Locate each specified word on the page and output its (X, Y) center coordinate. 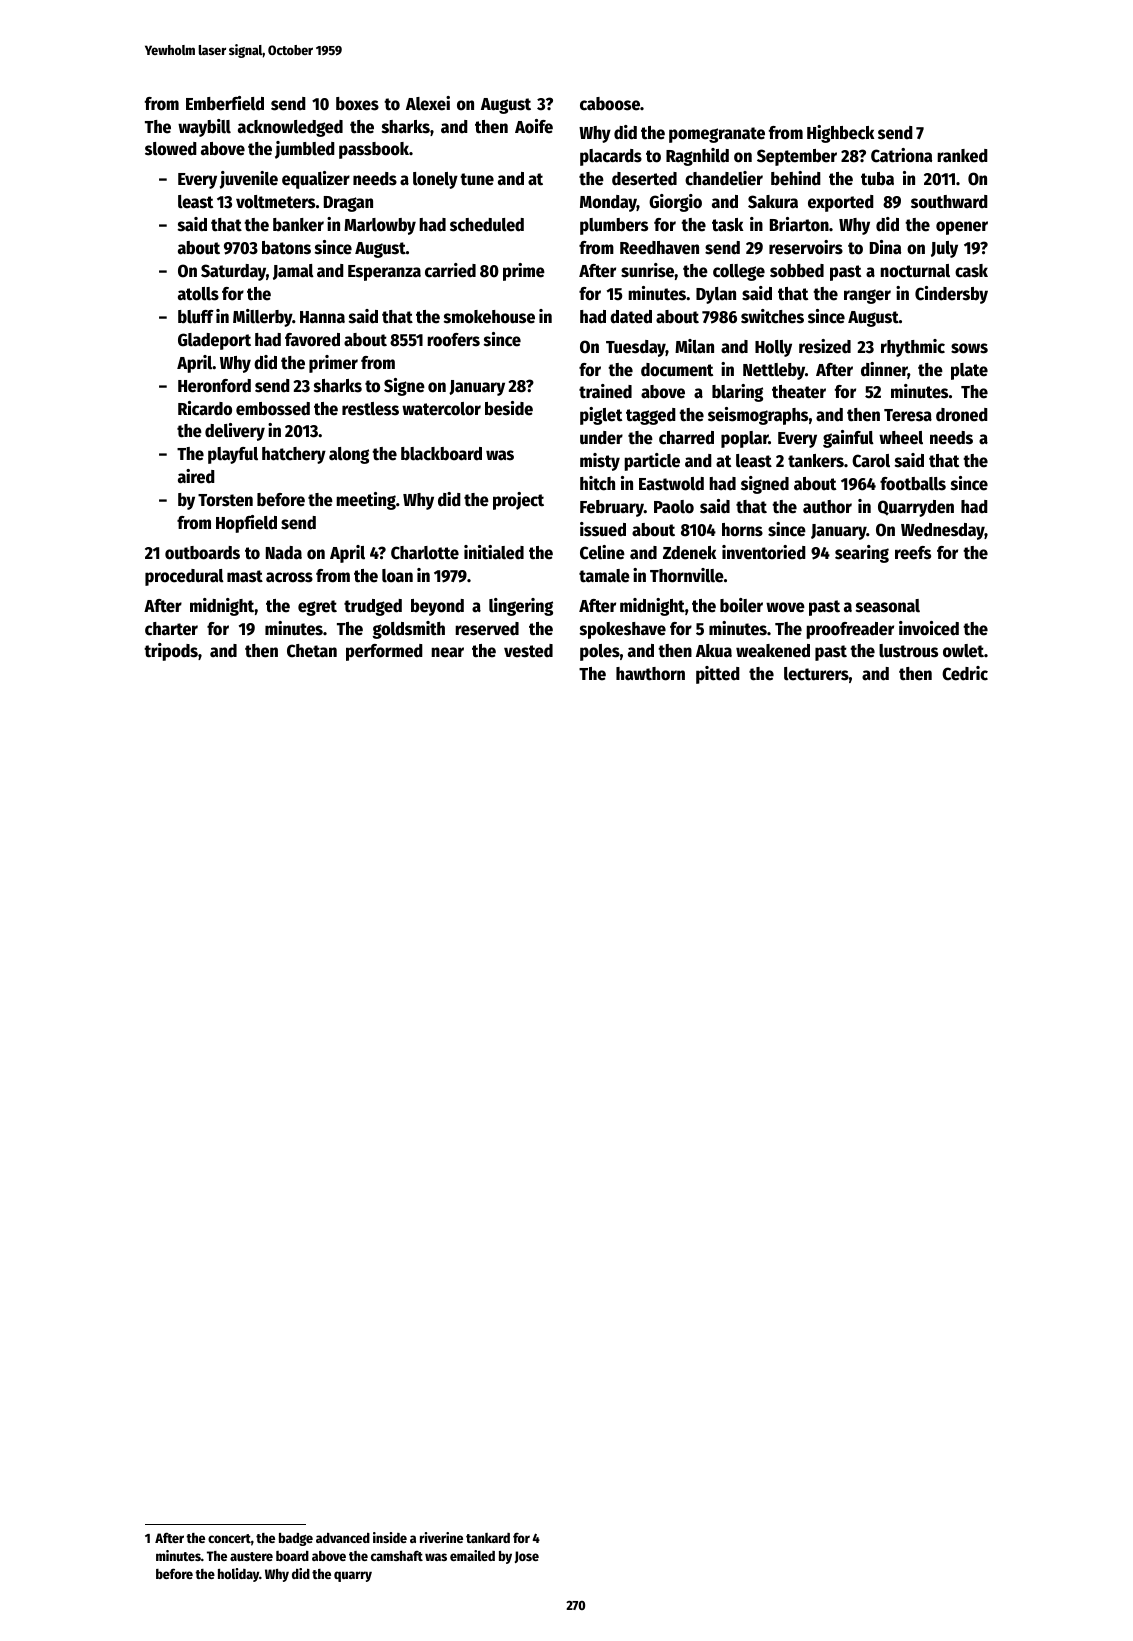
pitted (718, 675)
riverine (441, 1537)
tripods (171, 652)
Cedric (965, 673)
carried (450, 270)
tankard (488, 1538)
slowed (171, 149)
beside (509, 408)
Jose (527, 1557)
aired (196, 476)
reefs (913, 553)
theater (799, 392)
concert (229, 1538)
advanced (343, 1537)
